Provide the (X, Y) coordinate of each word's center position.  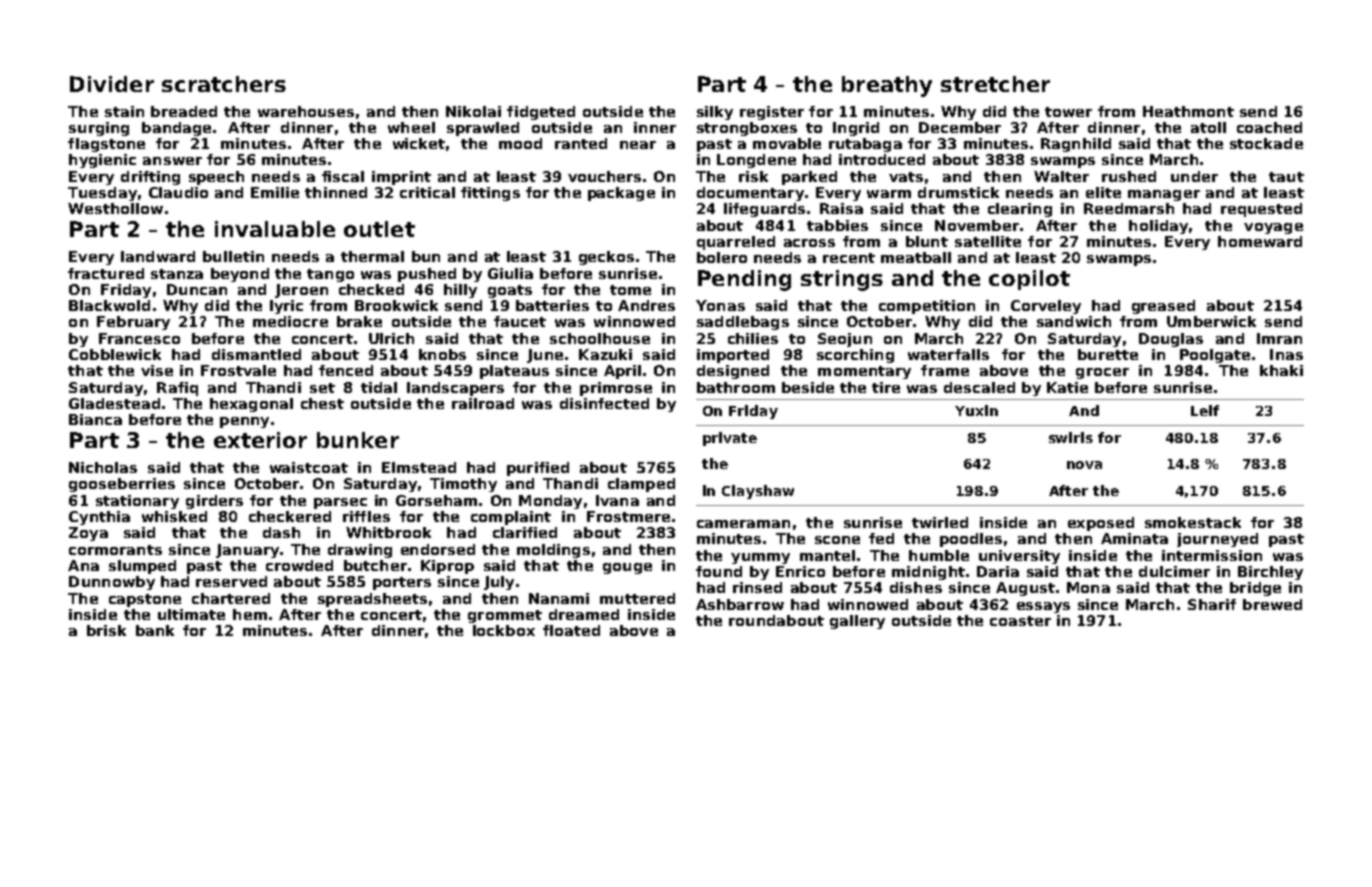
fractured (106, 273)
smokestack (1193, 522)
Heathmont (1188, 111)
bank (155, 630)
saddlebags (743, 323)
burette (1108, 354)
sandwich (1074, 321)
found (719, 571)
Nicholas (103, 467)
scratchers (224, 84)
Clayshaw (758, 492)
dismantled (256, 354)
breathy (887, 86)
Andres (646, 305)
